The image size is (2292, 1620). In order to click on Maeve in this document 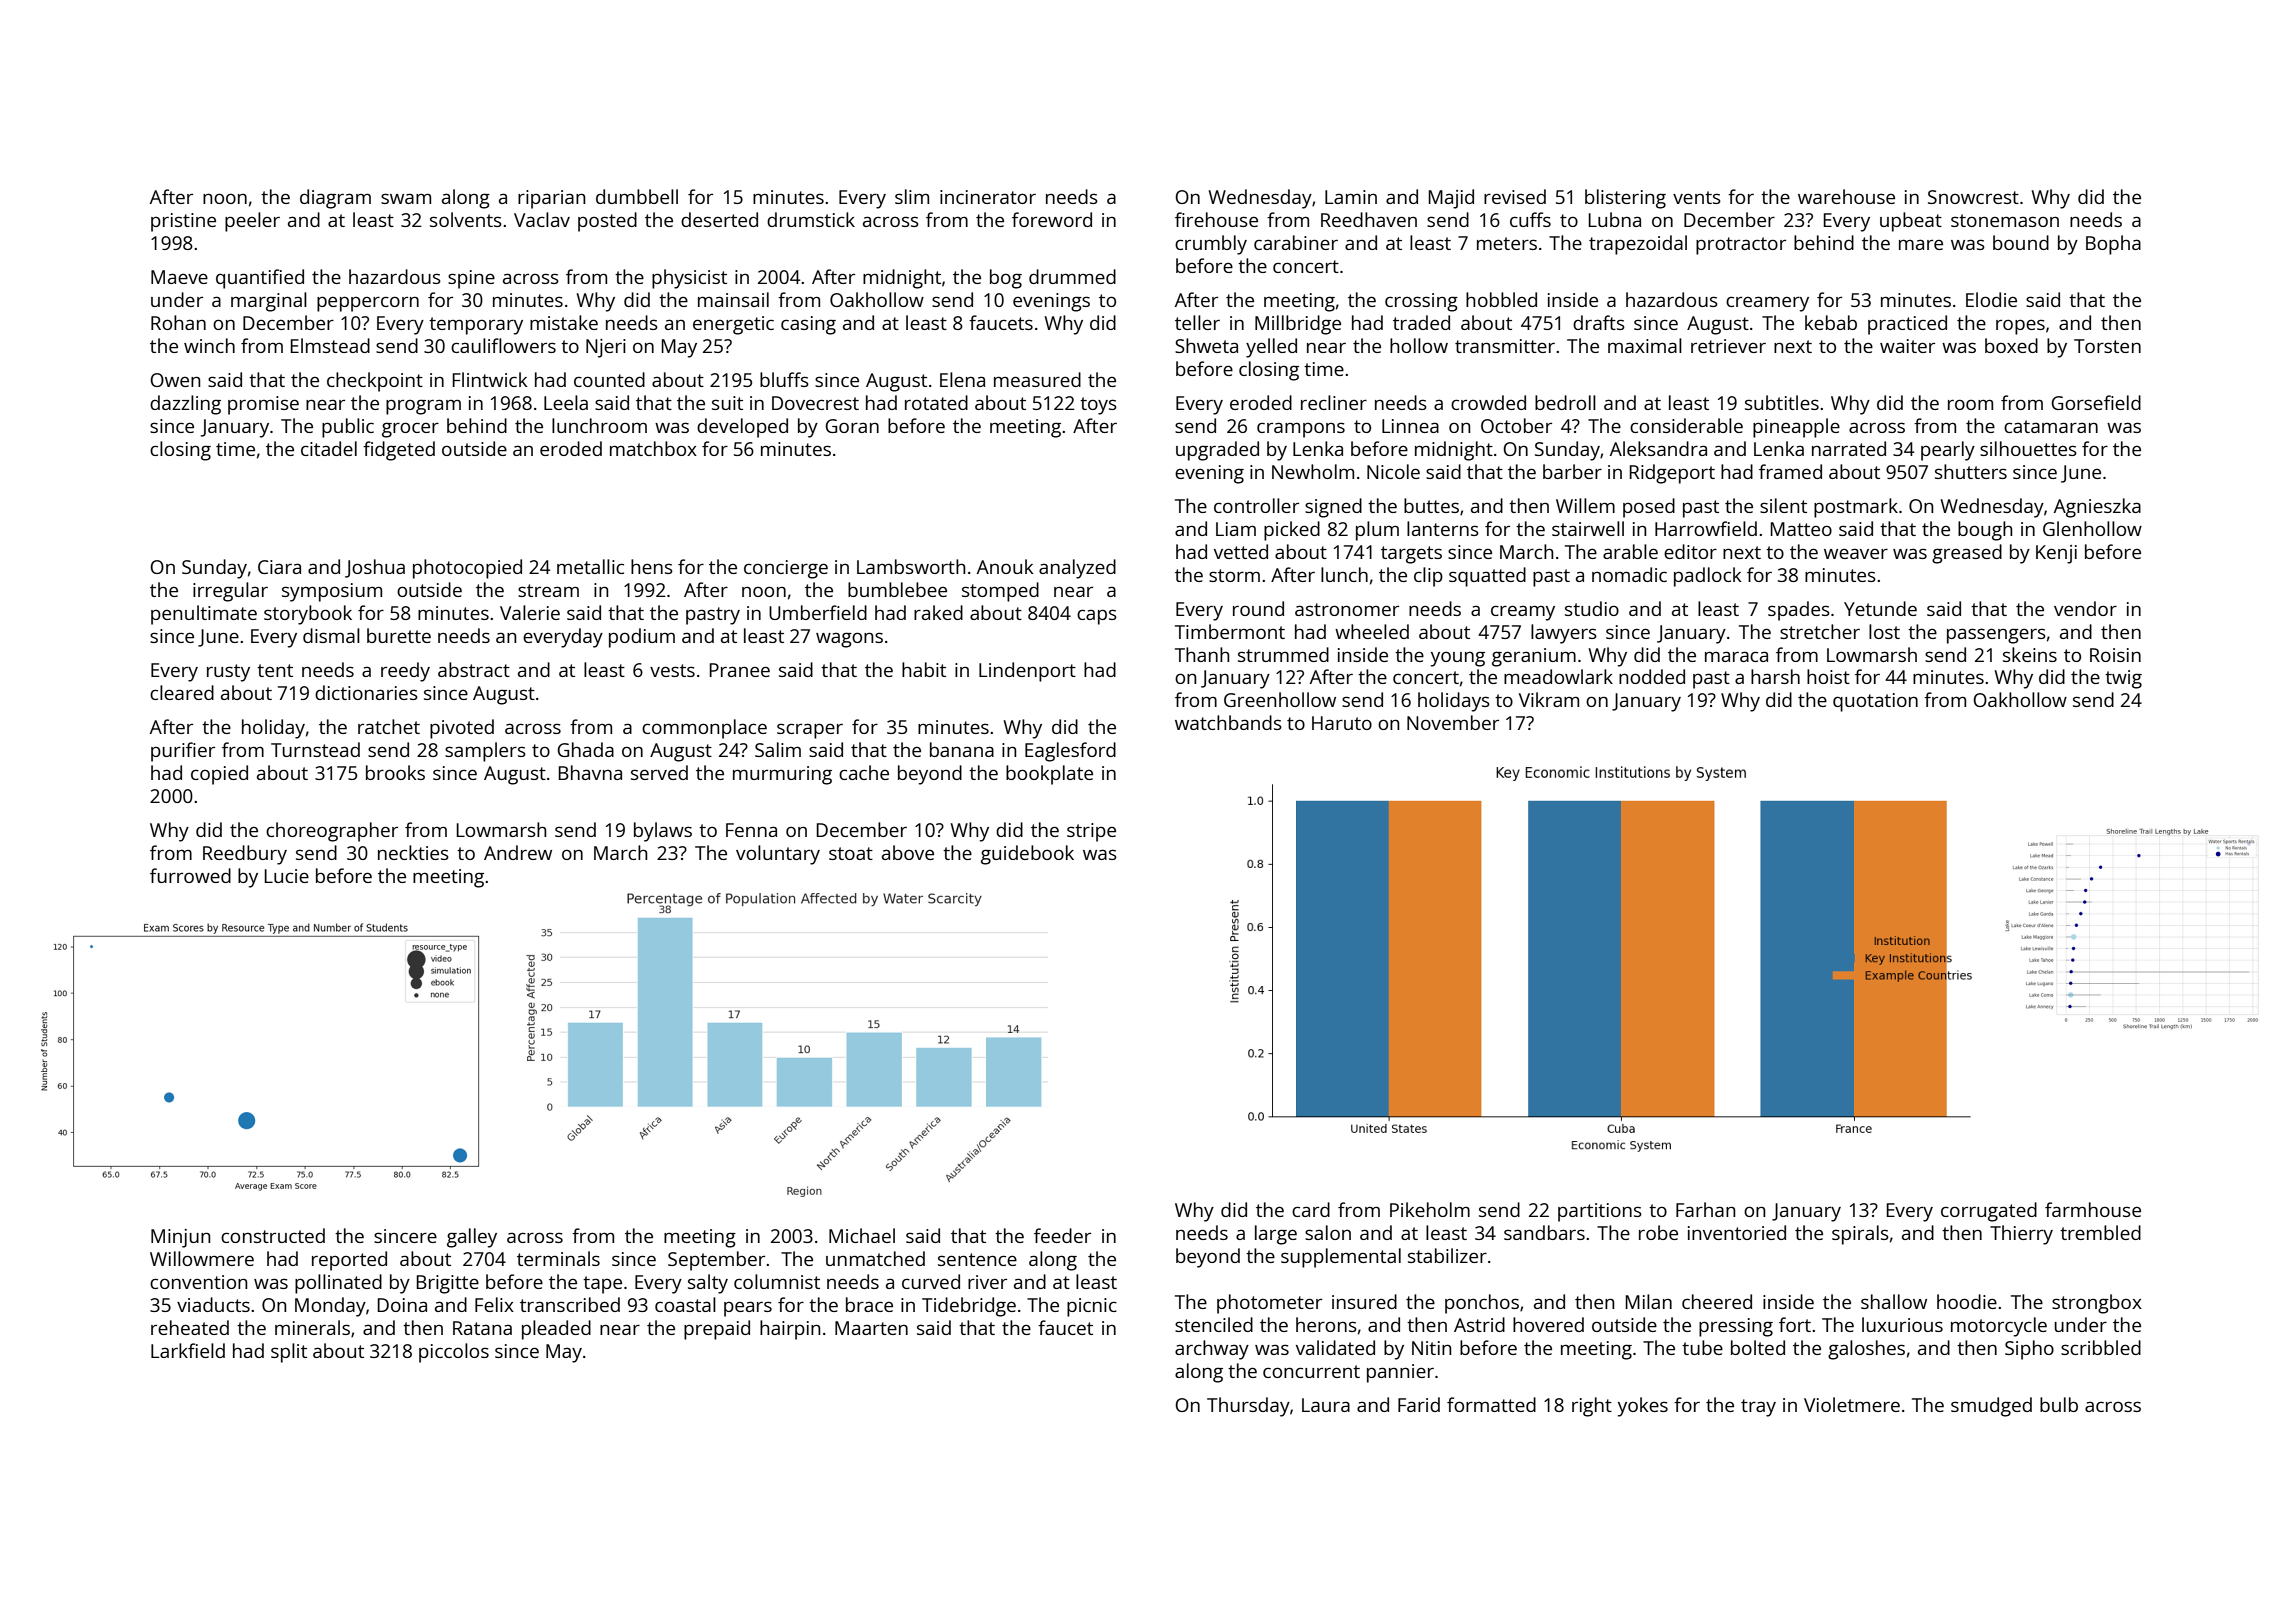, I will do `click(179, 277)`.
